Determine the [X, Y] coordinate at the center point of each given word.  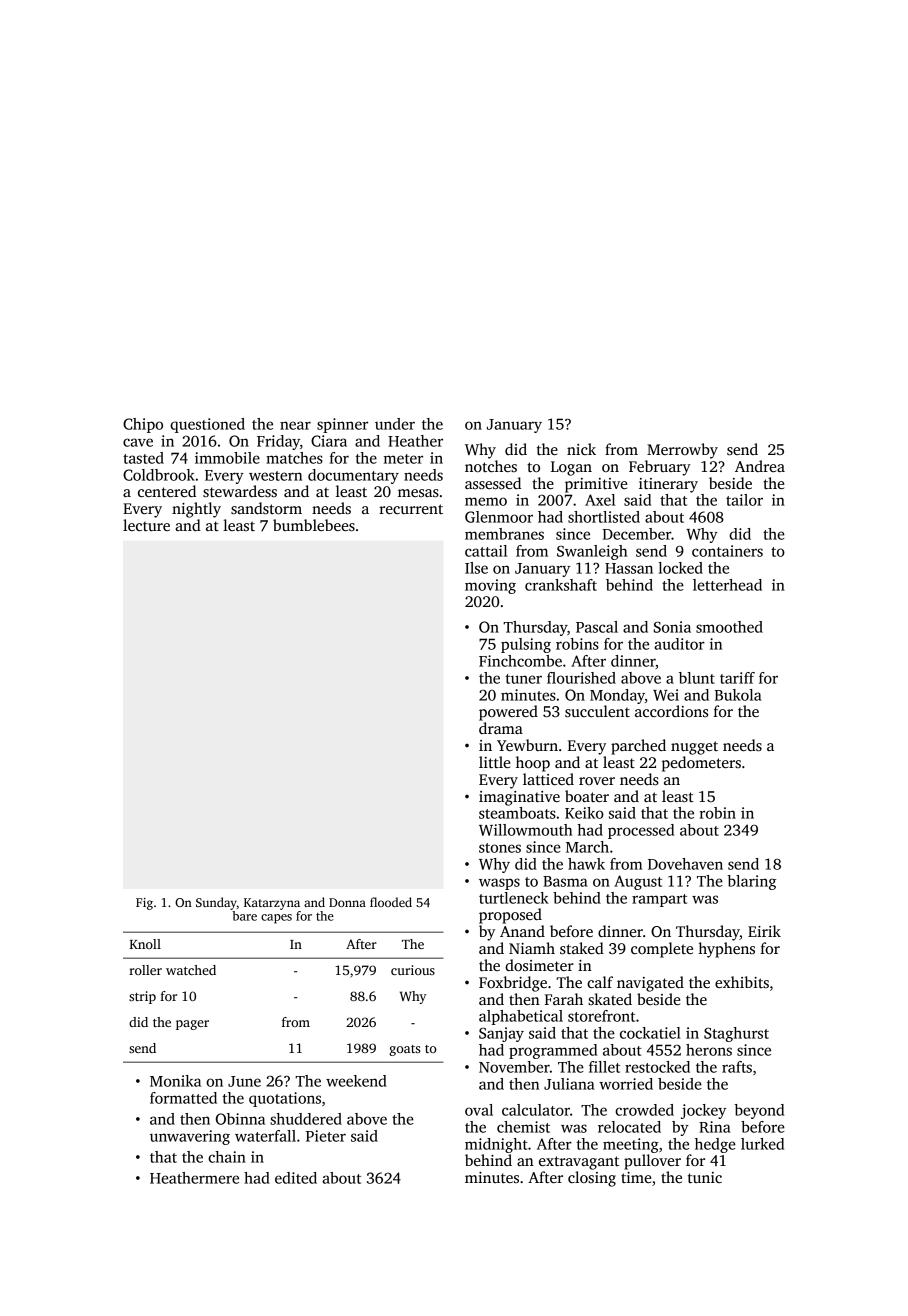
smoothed [729, 627]
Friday [278, 442]
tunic [705, 1177]
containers [727, 551]
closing [592, 1179]
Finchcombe [520, 661]
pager [192, 1025]
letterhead [727, 585]
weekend [356, 1081]
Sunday [216, 903]
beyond [759, 1111]
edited [296, 1178]
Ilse [476, 568]
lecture [146, 525]
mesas [418, 493]
